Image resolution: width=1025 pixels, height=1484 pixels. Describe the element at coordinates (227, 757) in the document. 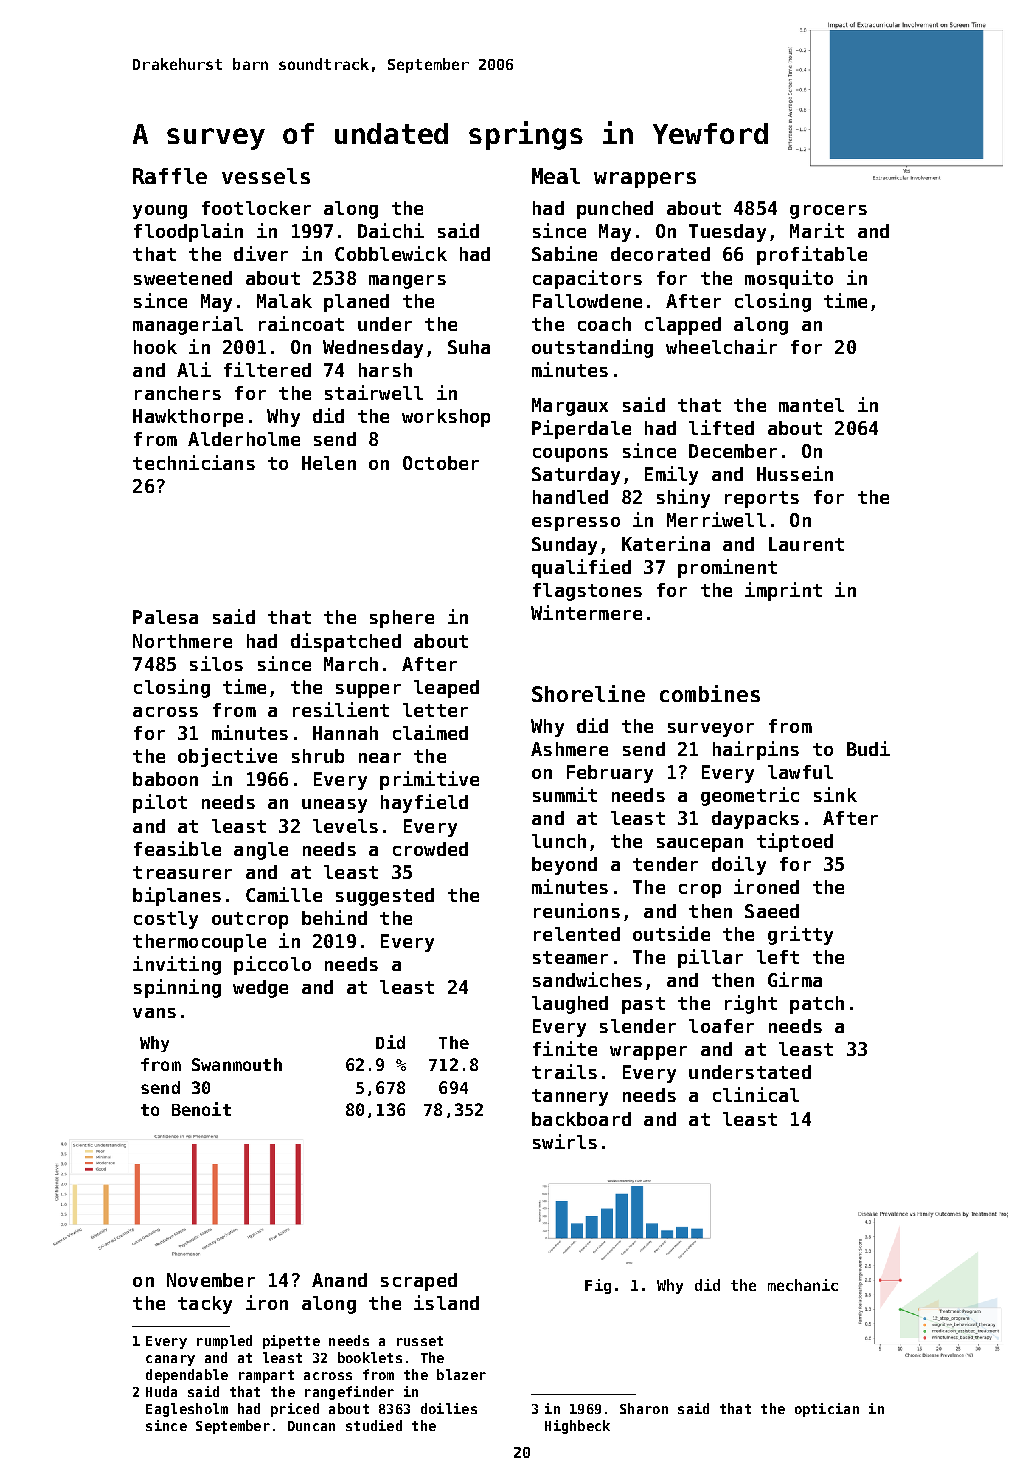

I see `objective` at that location.
